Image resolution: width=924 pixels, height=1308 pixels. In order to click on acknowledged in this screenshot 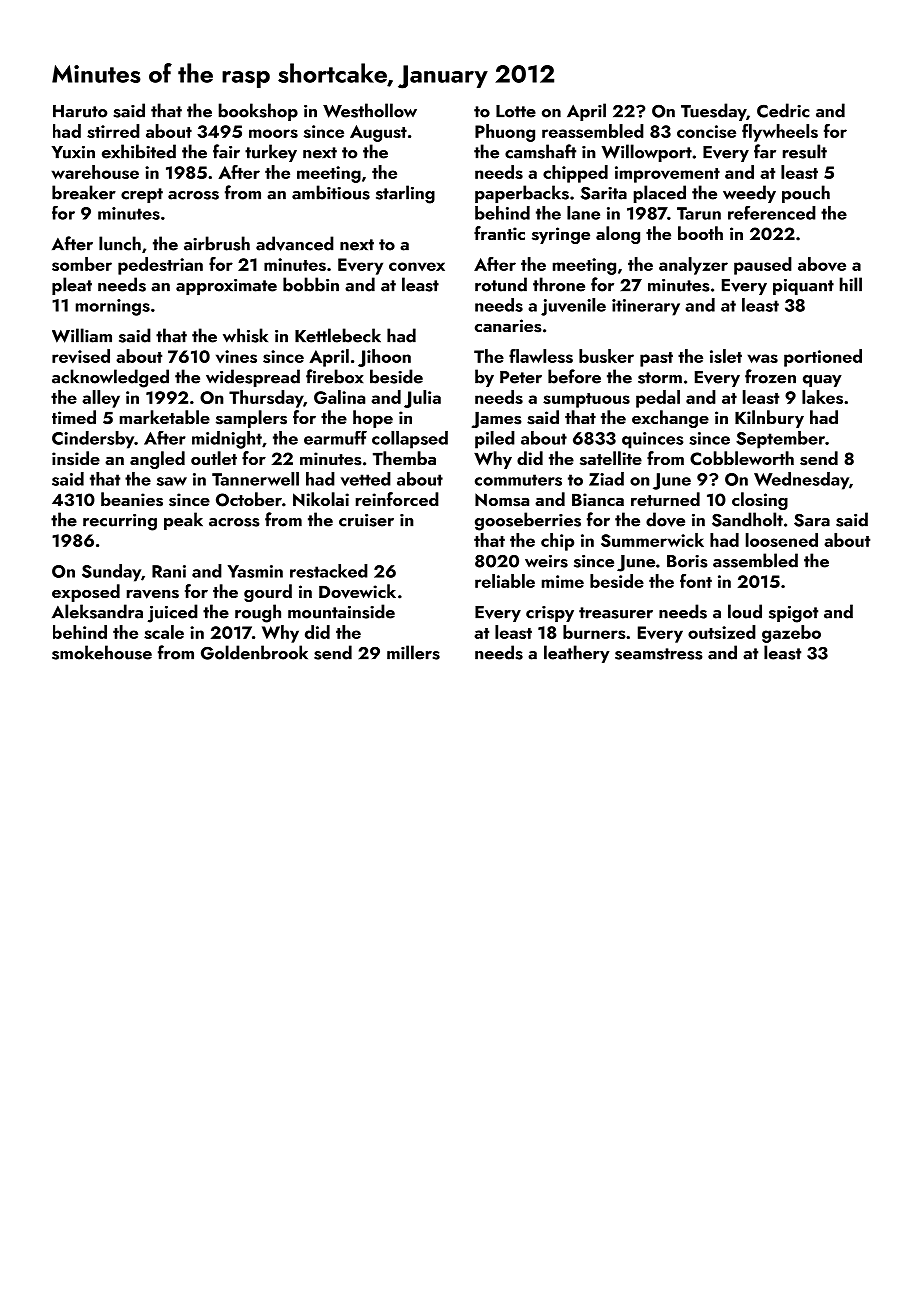, I will do `click(110, 378)`.
